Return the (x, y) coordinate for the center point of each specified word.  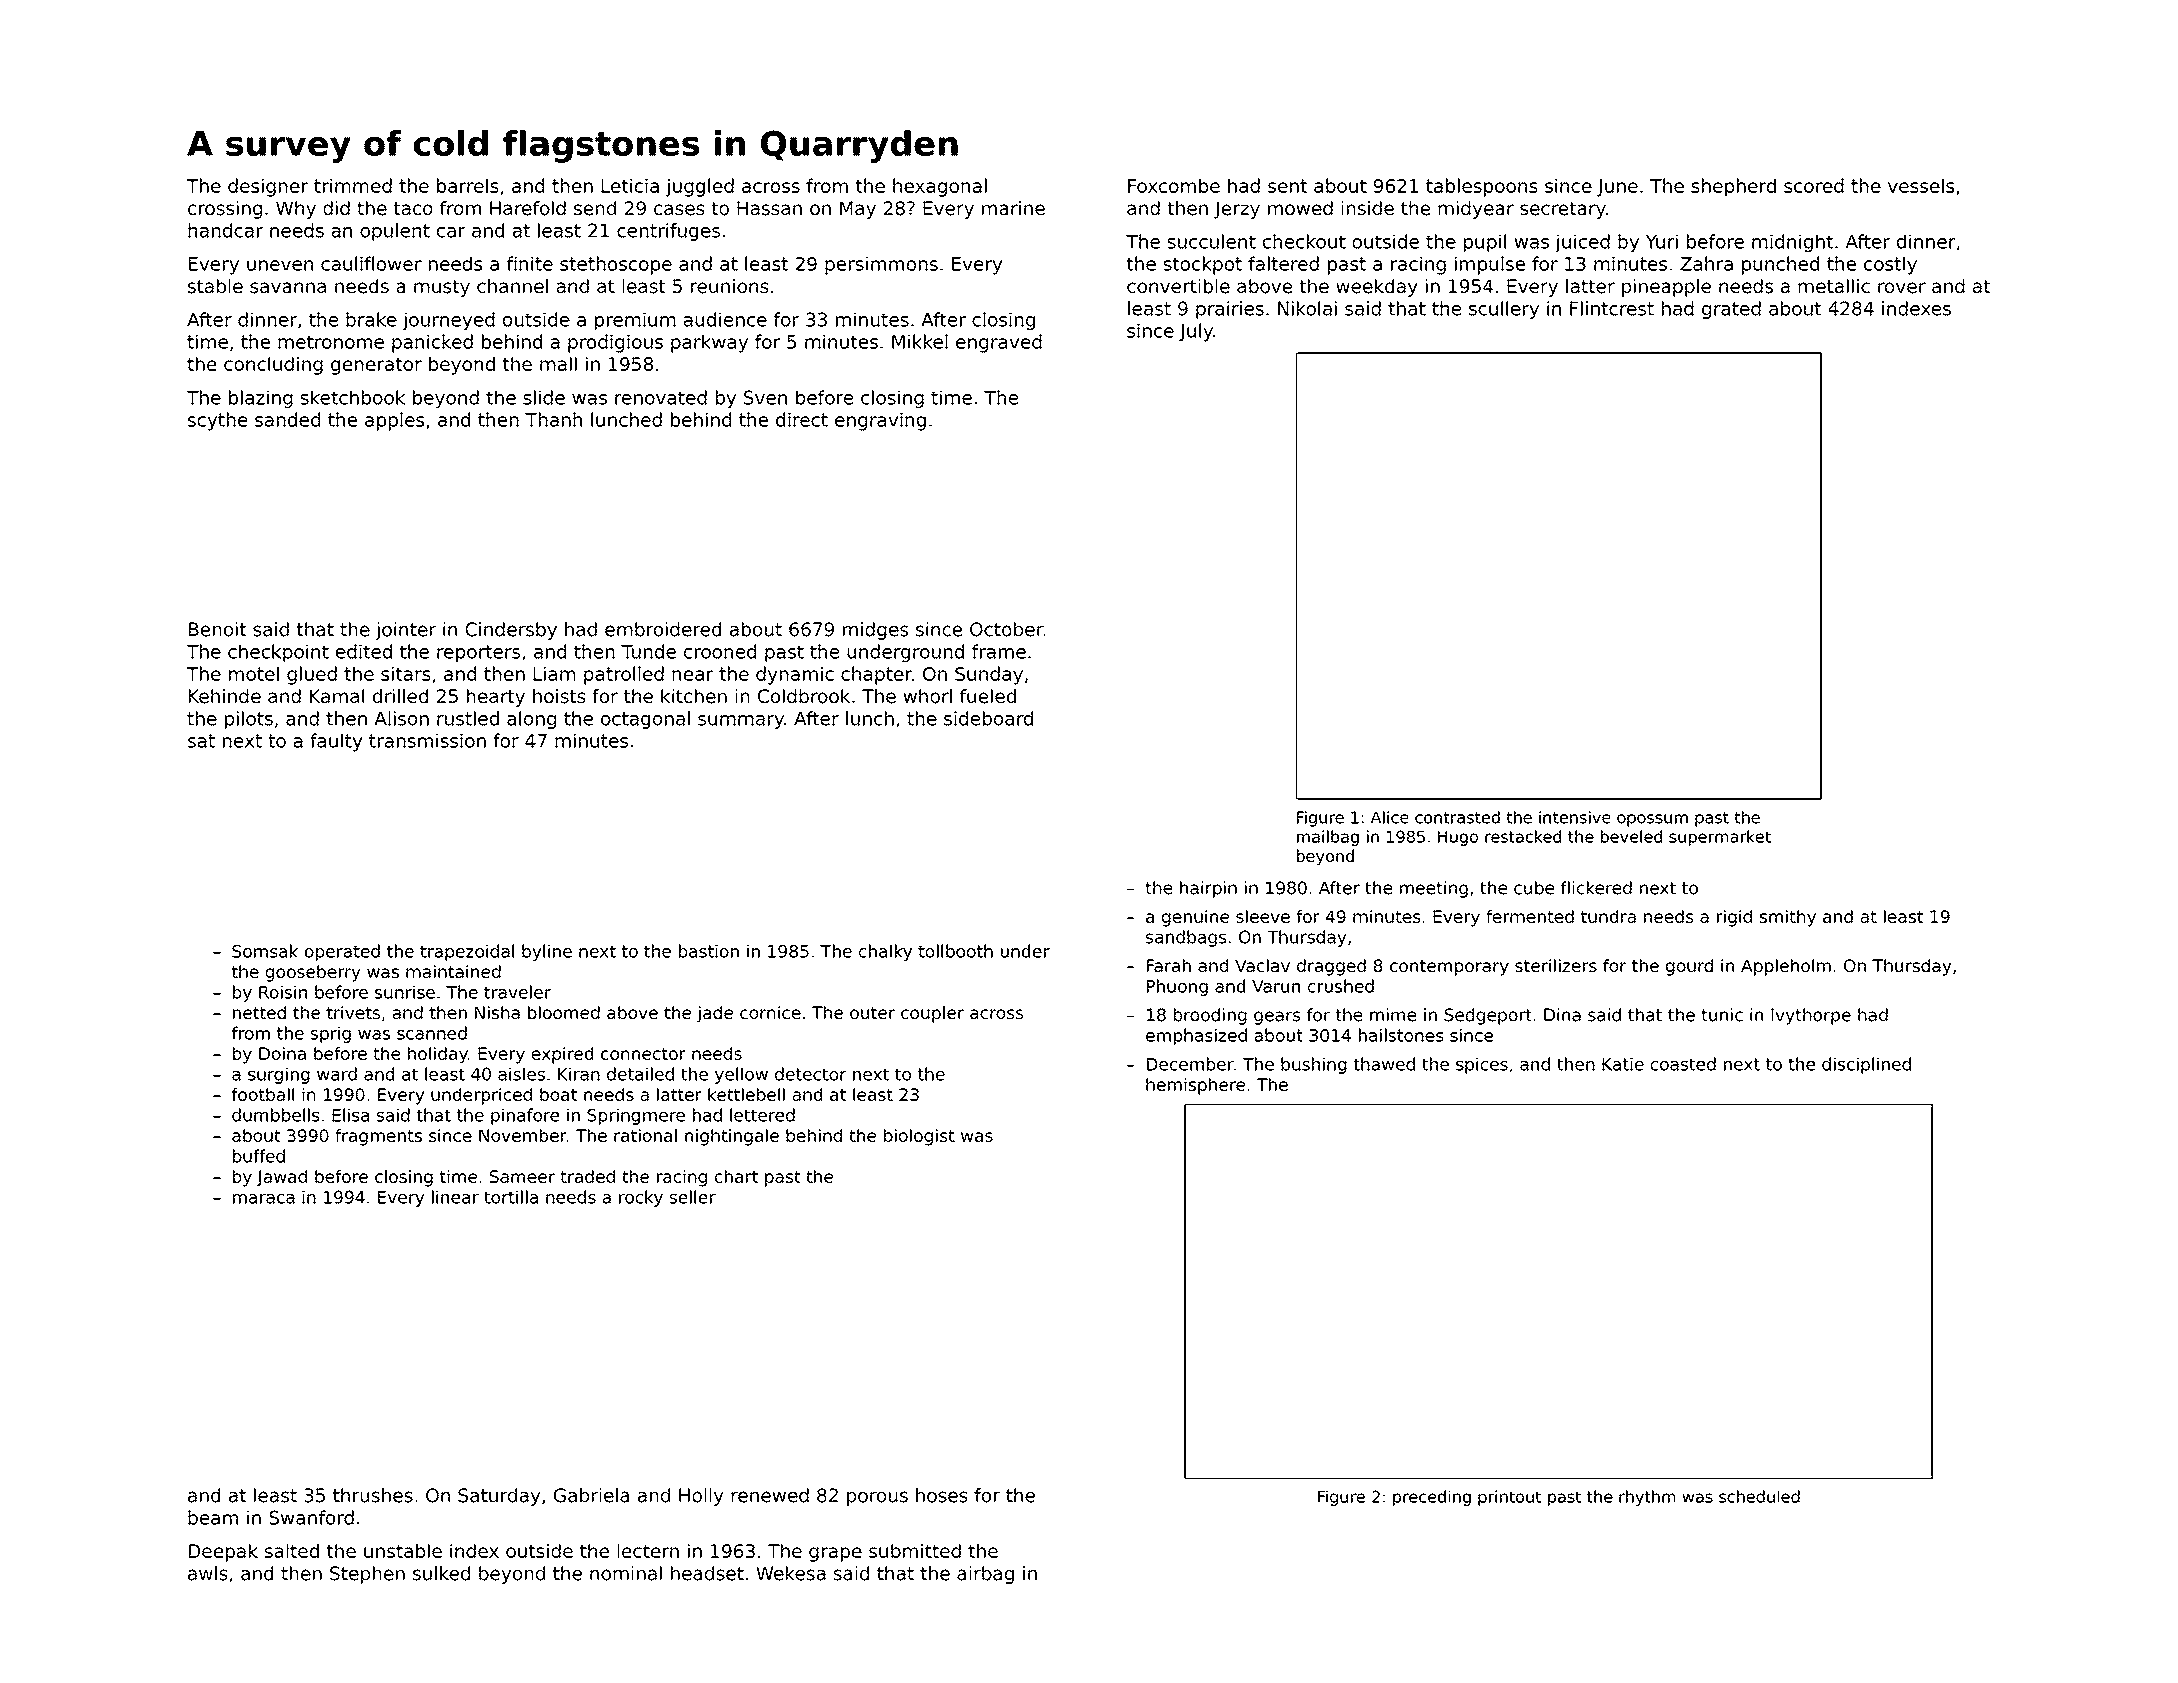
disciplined (1866, 1065)
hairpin (1208, 889)
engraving (880, 421)
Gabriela (591, 1495)
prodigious (615, 343)
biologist (919, 1137)
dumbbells (276, 1115)
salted (292, 1551)
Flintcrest (1612, 308)
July (1196, 332)
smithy (1788, 918)
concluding (273, 366)
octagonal (645, 720)
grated (1731, 310)
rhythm (1647, 1498)
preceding (1432, 1498)
